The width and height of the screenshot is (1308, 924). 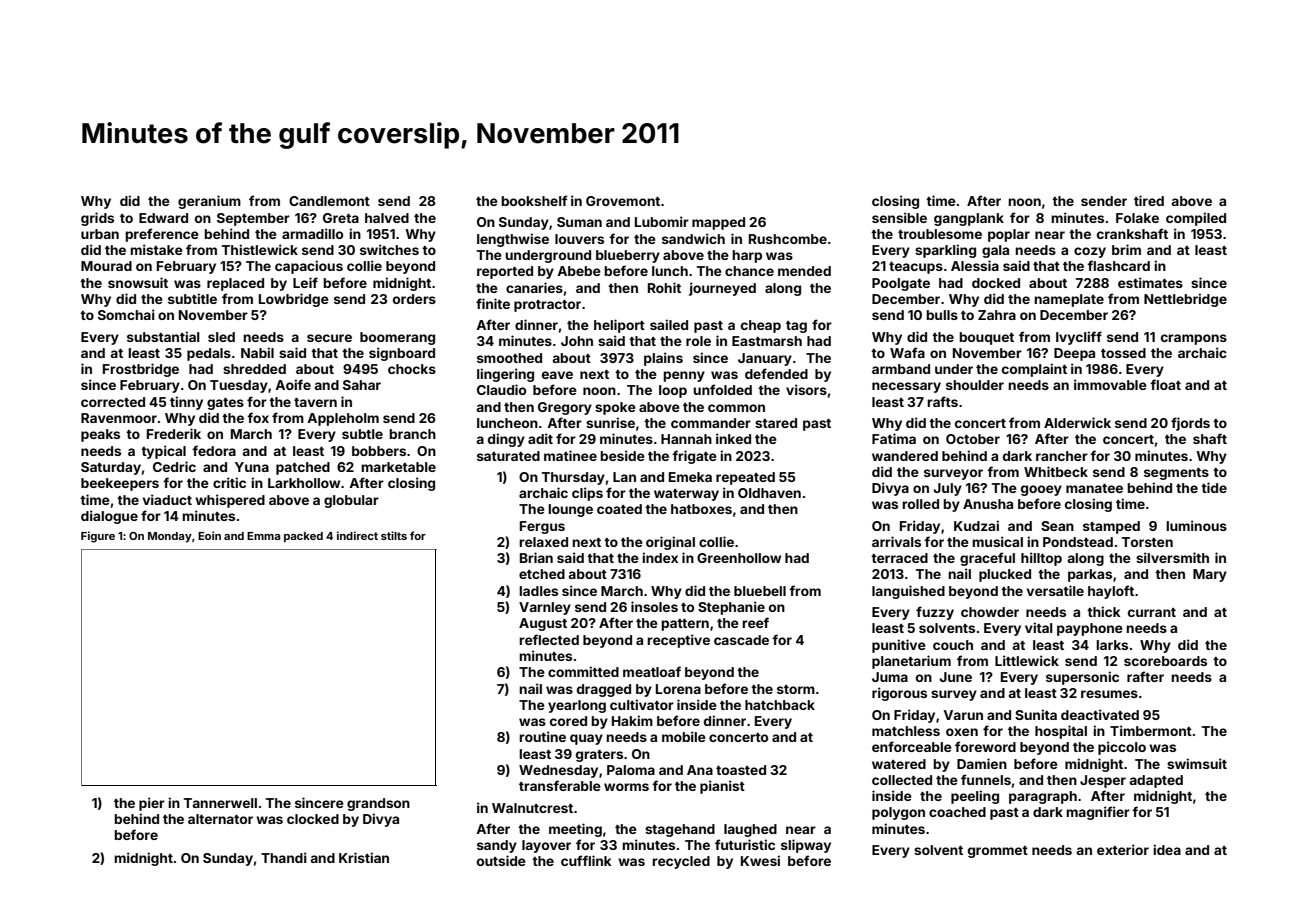 What do you see at coordinates (141, 370) in the screenshot?
I see `Frostbridge` at bounding box center [141, 370].
